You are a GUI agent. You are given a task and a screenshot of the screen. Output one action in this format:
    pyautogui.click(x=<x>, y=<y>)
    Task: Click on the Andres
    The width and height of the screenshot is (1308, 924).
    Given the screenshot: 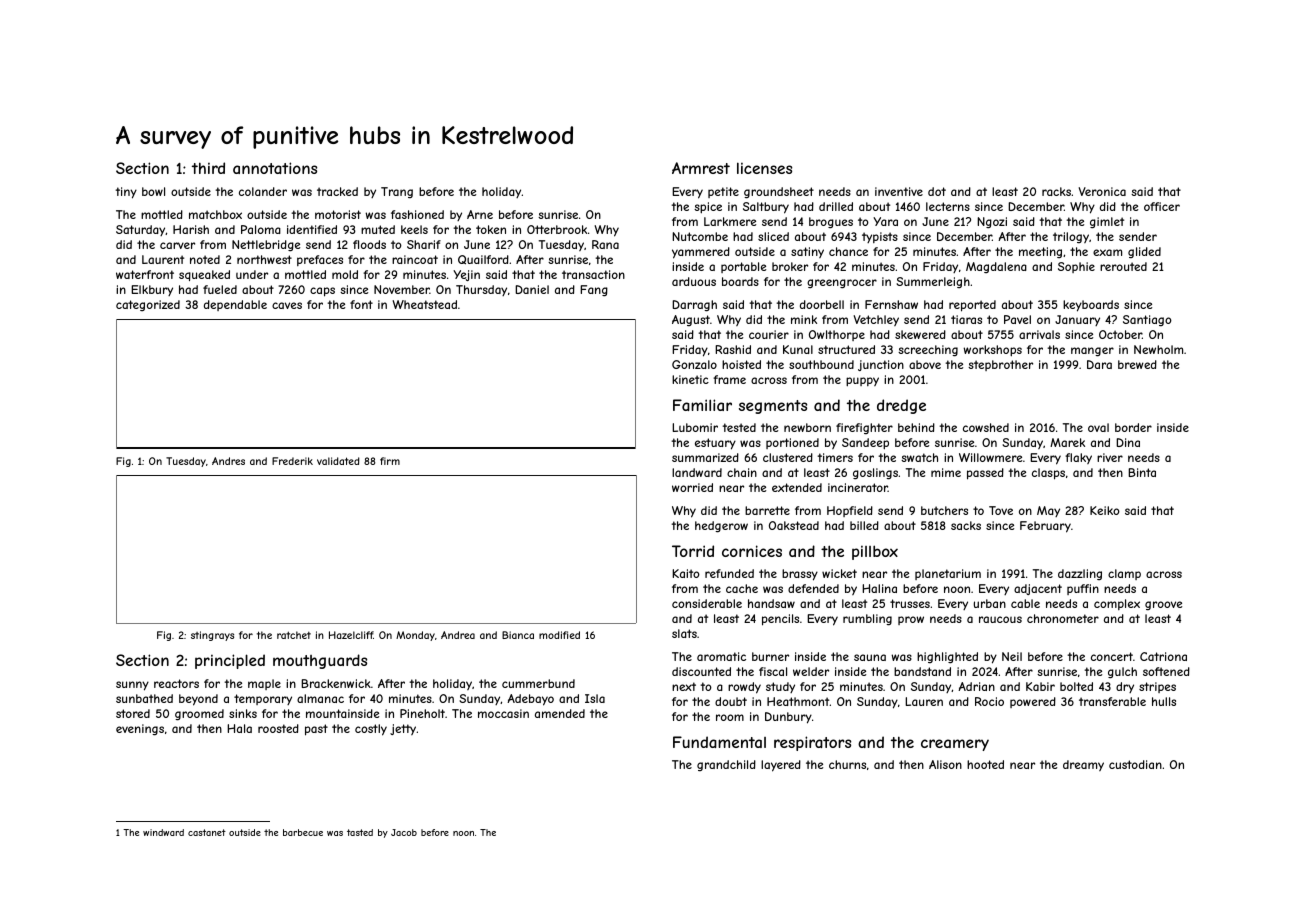 What is the action you would take?
    pyautogui.click(x=228, y=461)
